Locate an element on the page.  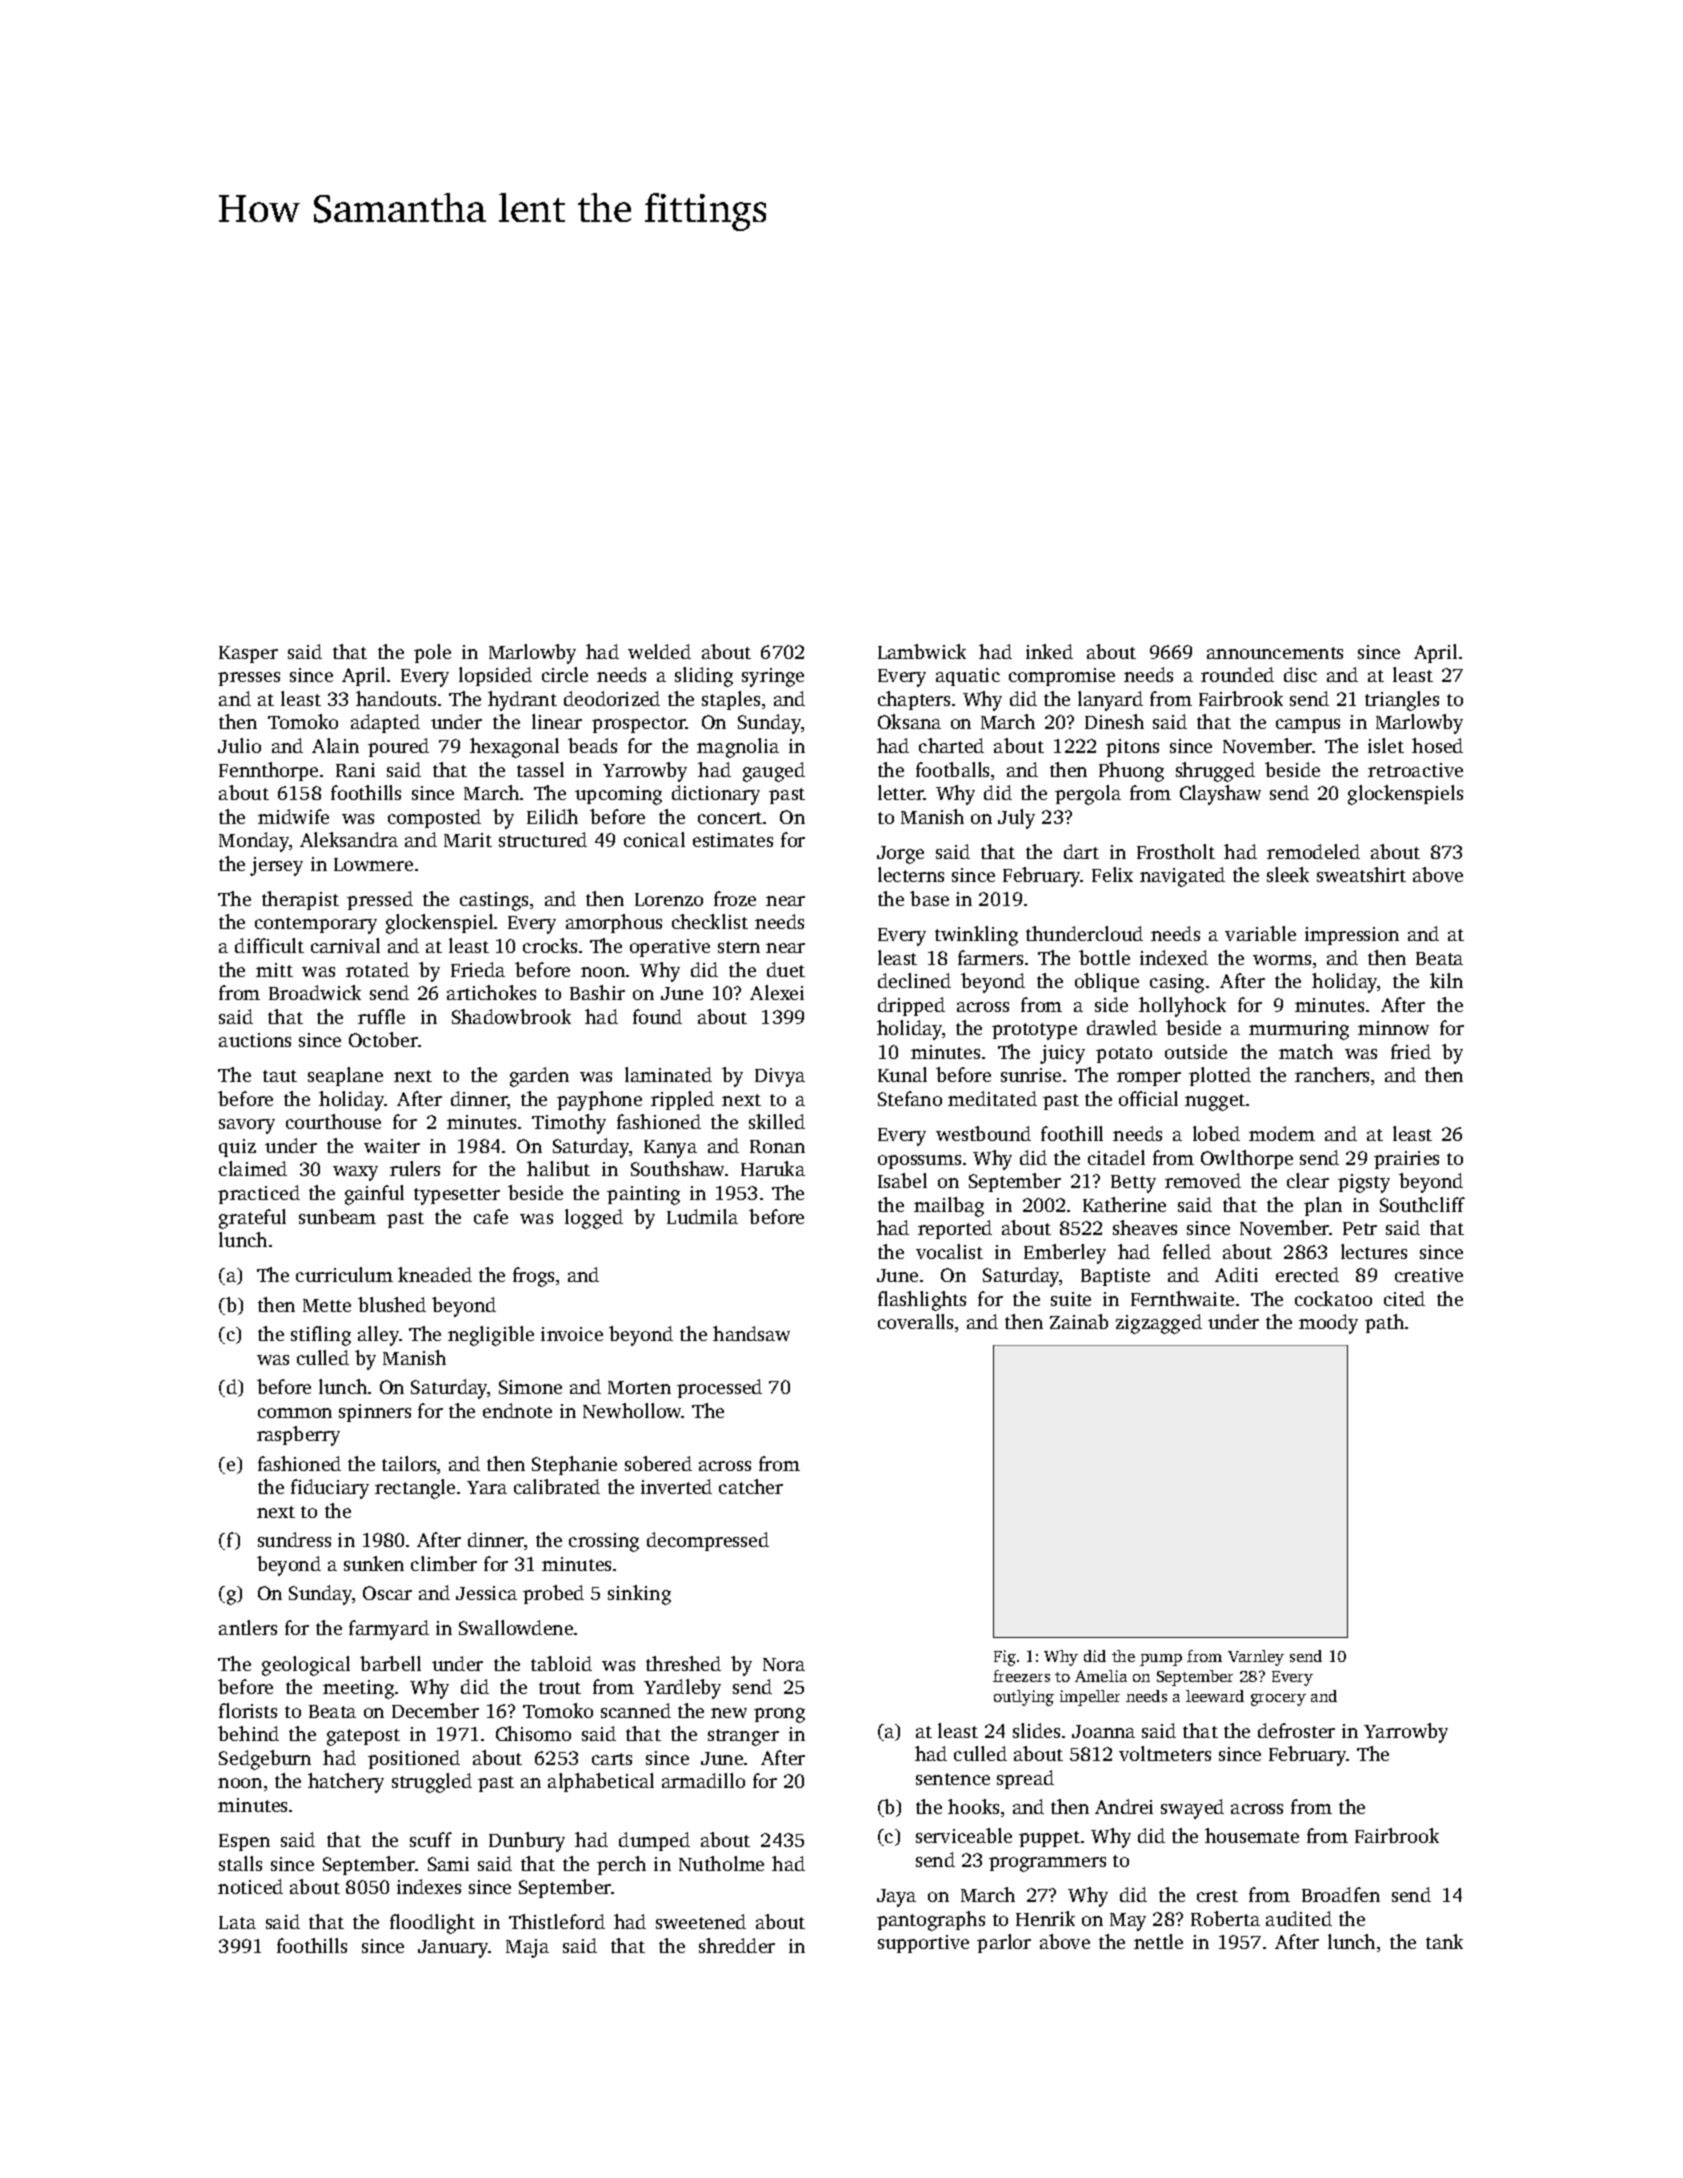
catcher is located at coordinates (751, 1486).
